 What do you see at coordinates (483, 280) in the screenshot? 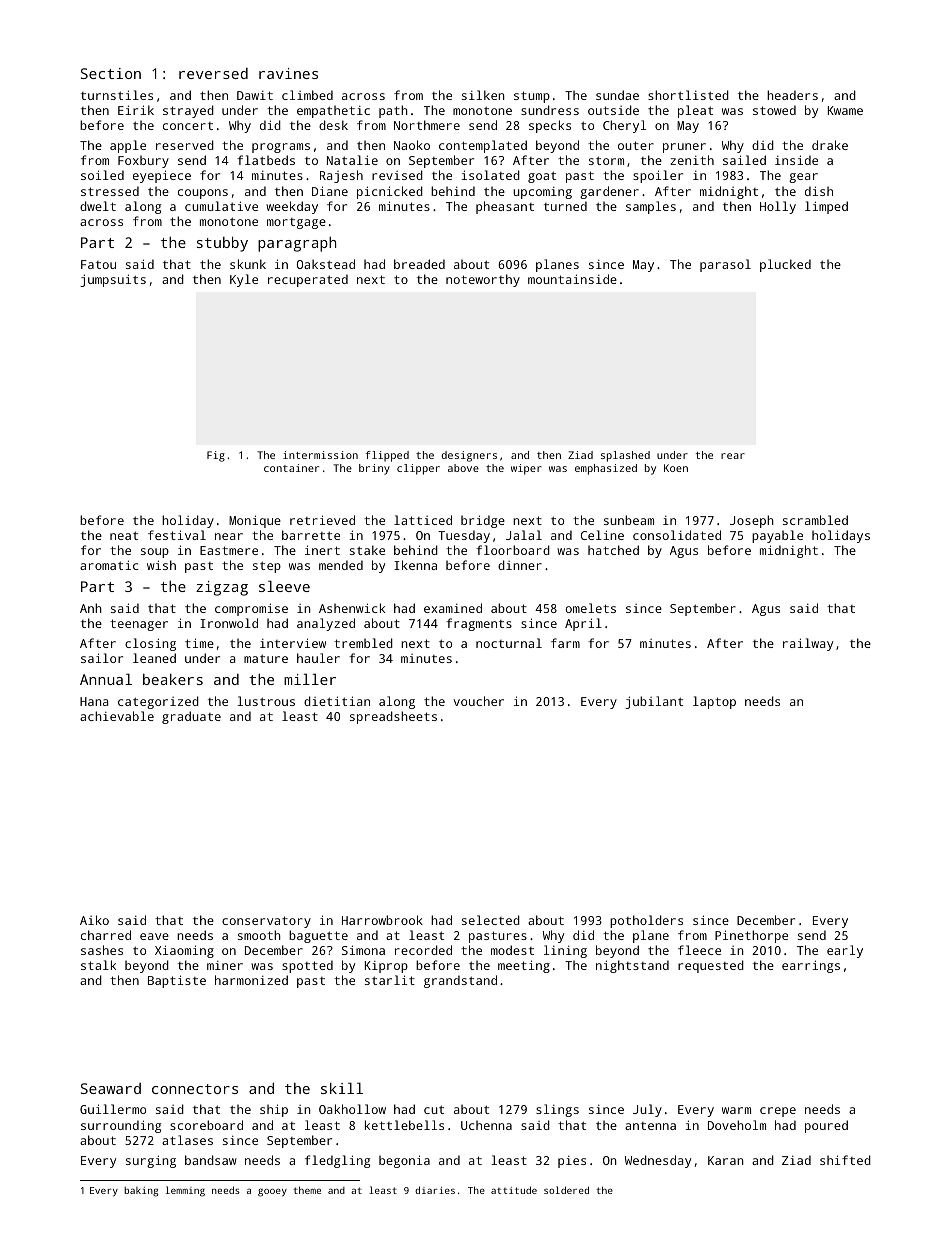
I see `noteworthy` at bounding box center [483, 280].
